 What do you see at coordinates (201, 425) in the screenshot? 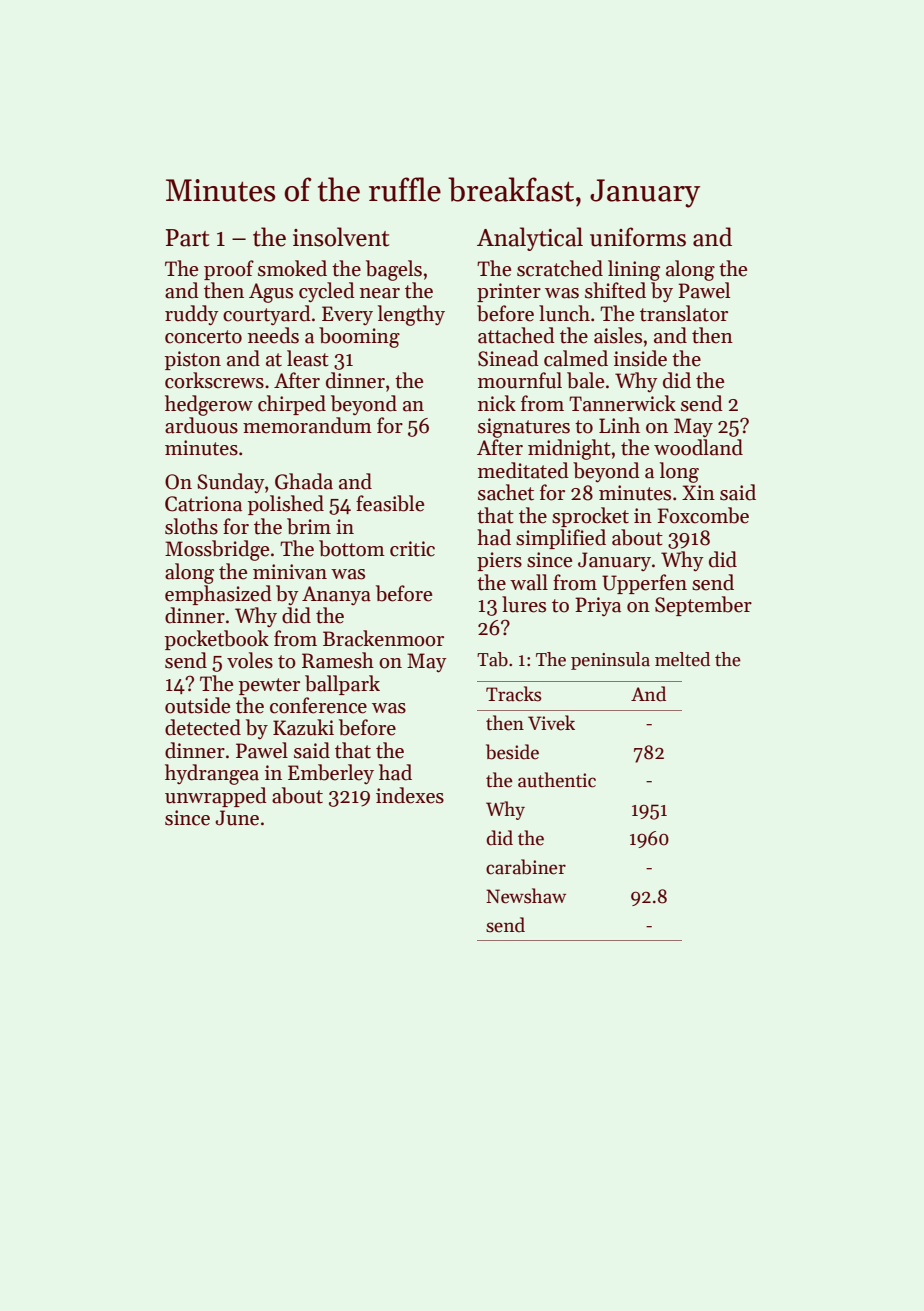
I see `arduous` at bounding box center [201, 425].
